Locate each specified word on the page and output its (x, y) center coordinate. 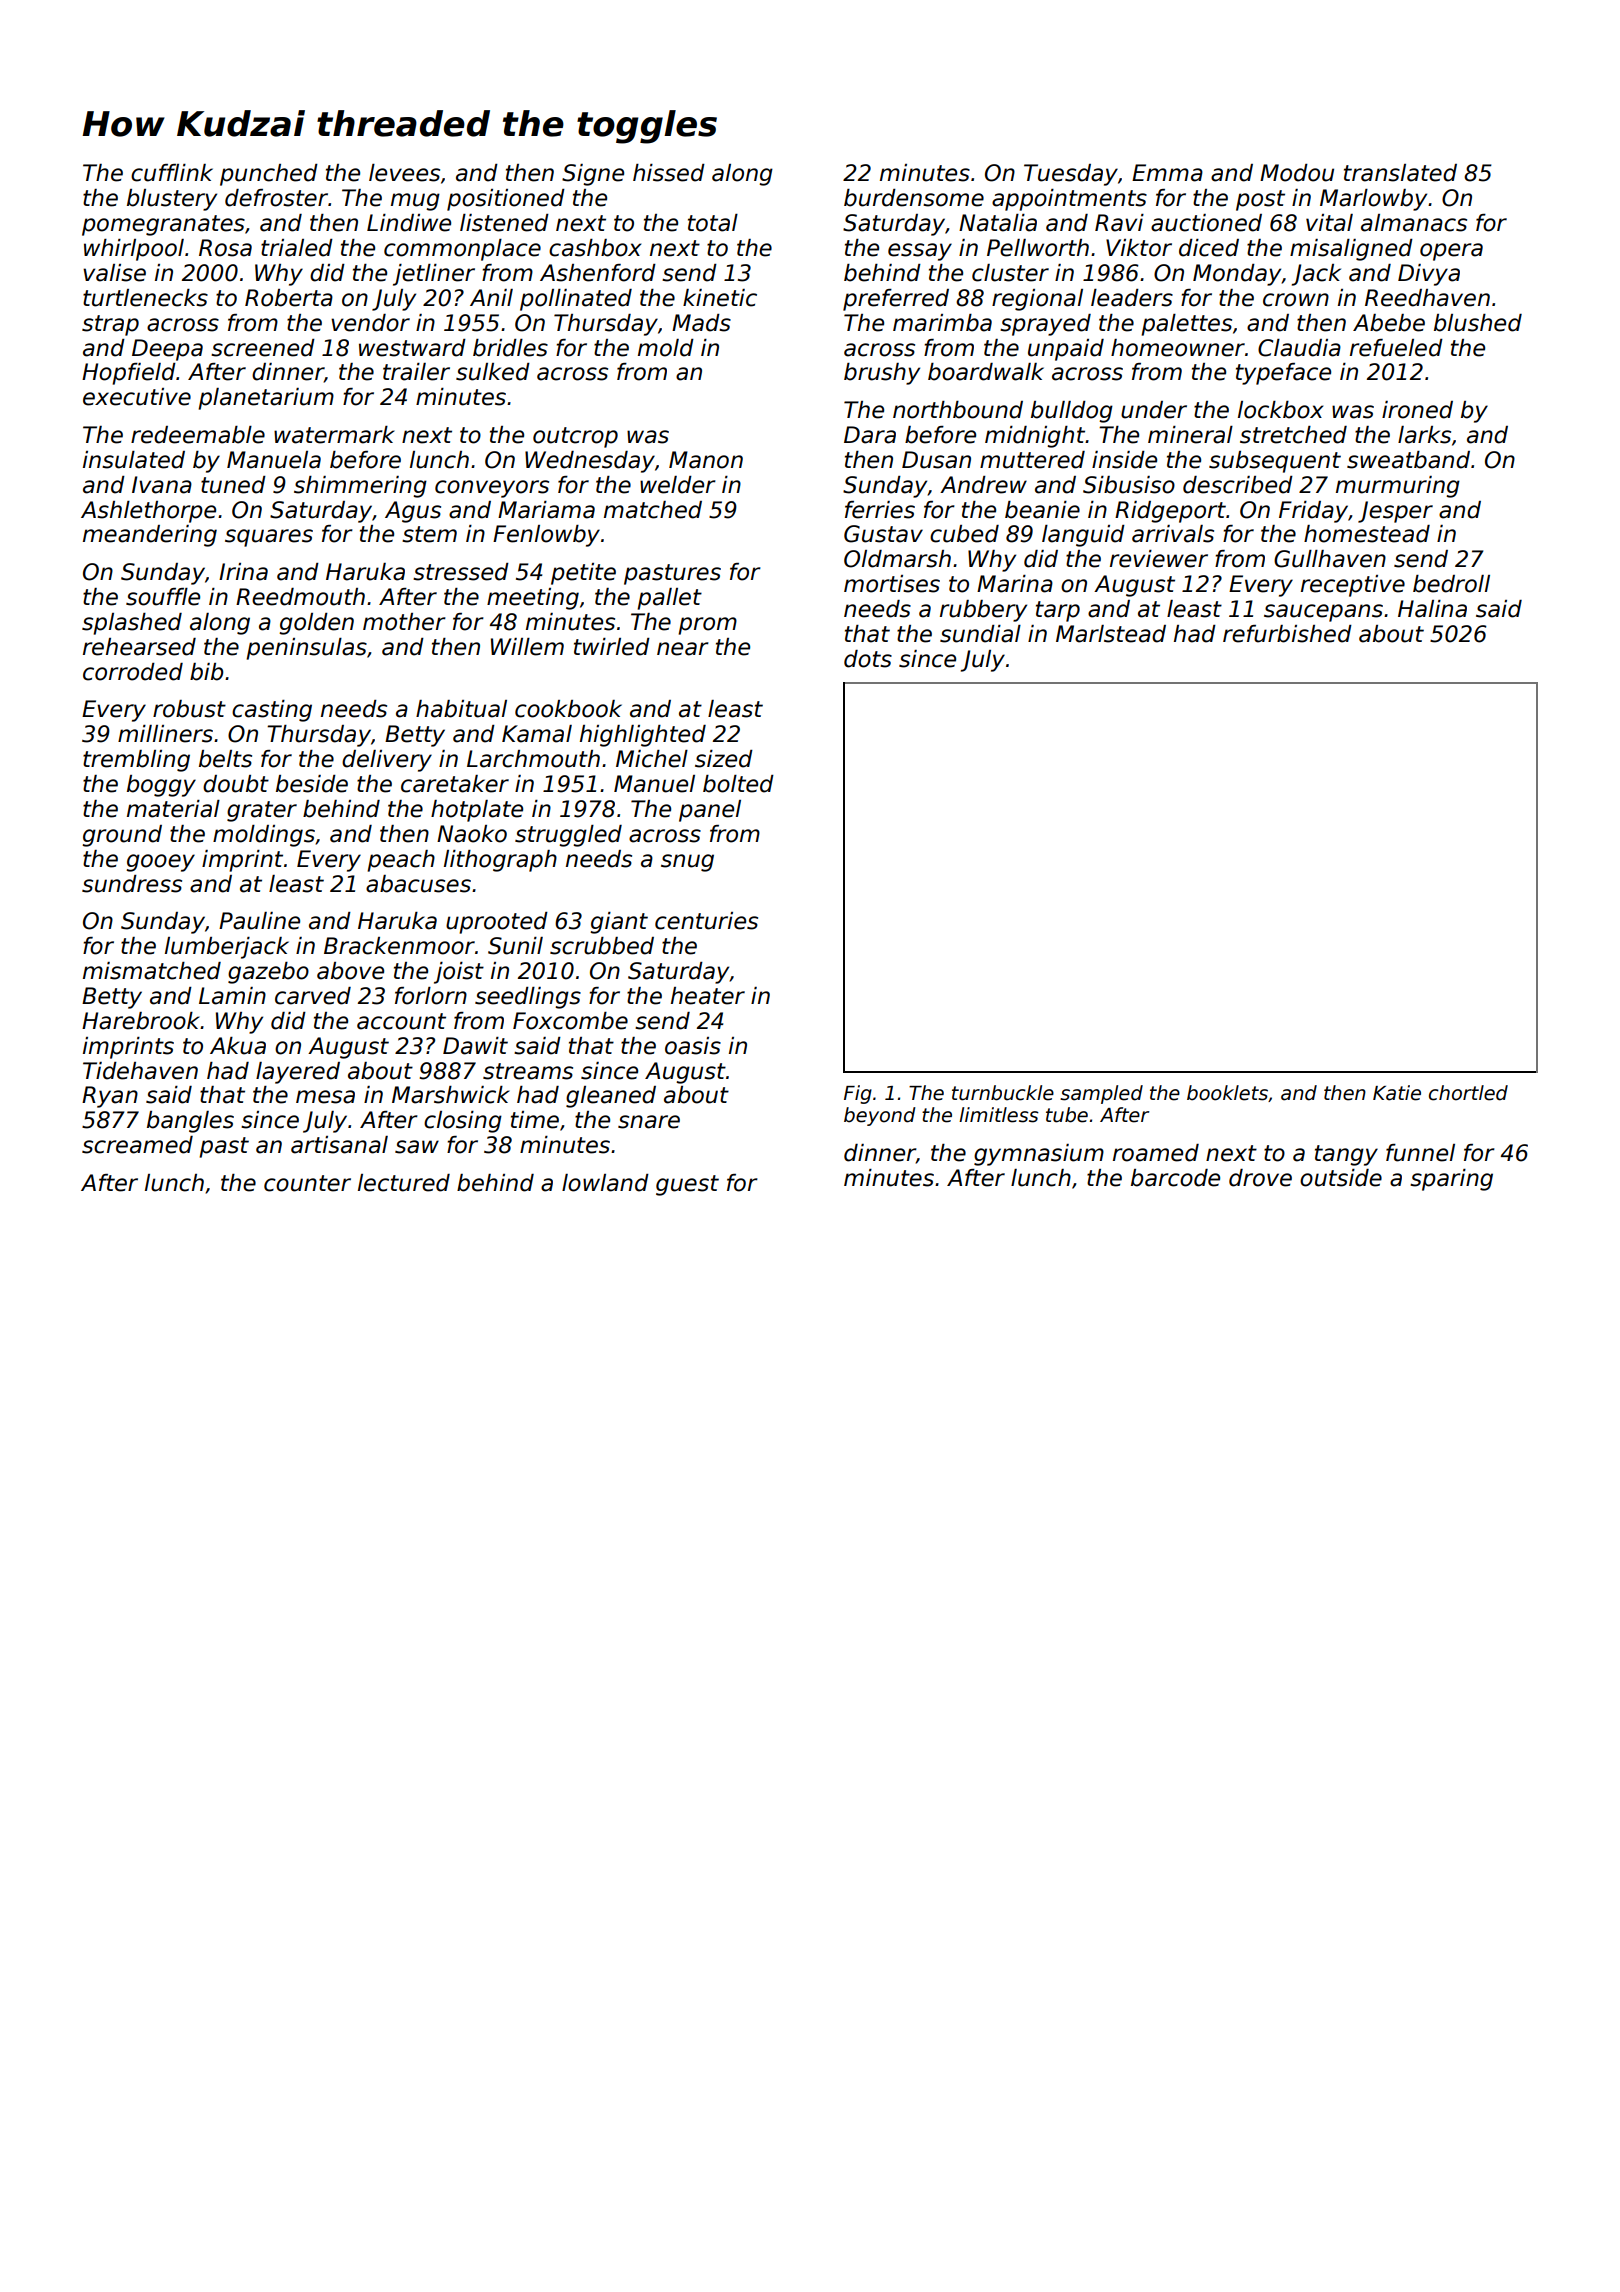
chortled (1468, 1093)
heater (708, 996)
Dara (870, 435)
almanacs (1414, 223)
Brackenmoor (399, 946)
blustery (172, 200)
